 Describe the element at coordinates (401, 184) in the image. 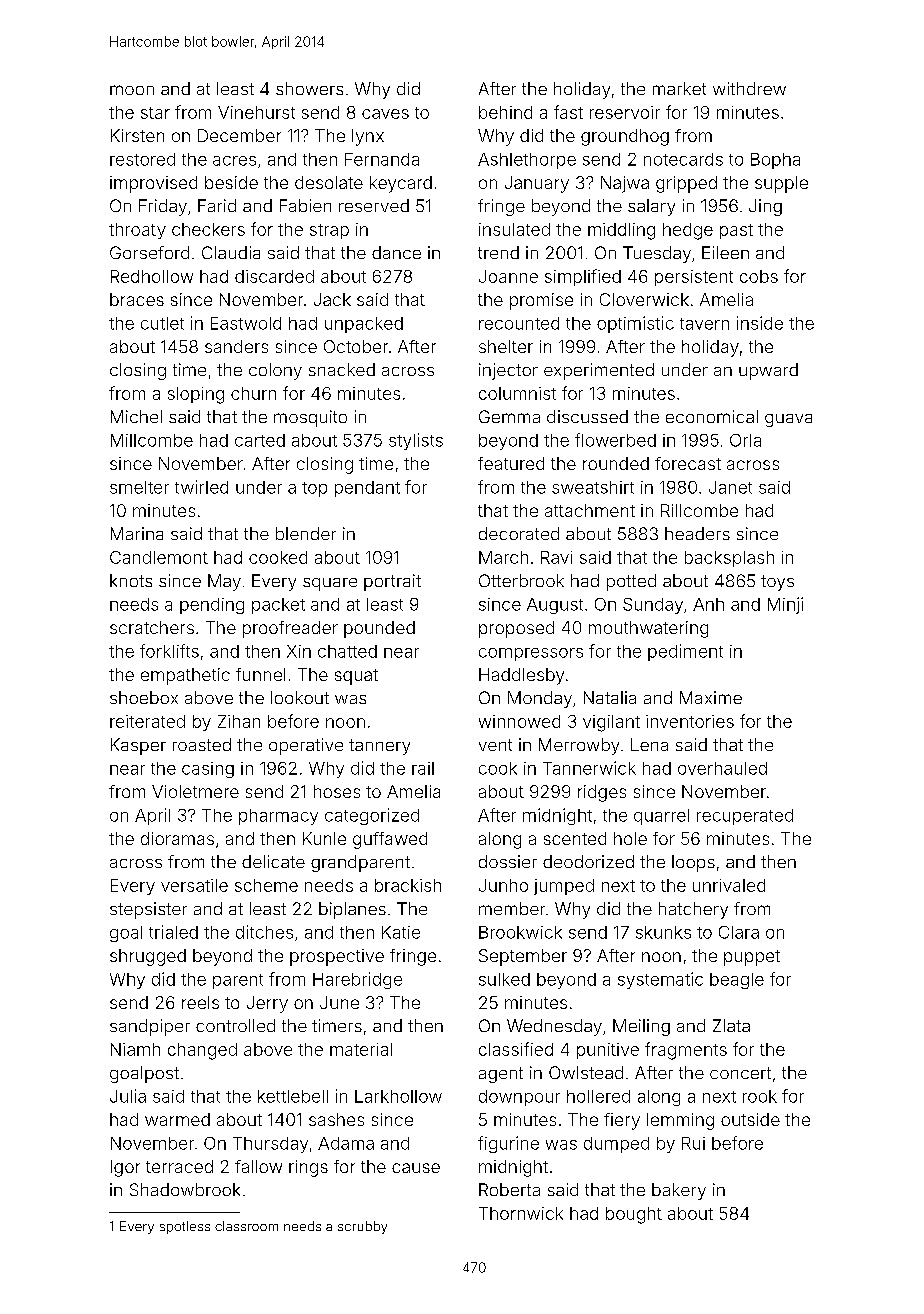

I see `keycard` at that location.
